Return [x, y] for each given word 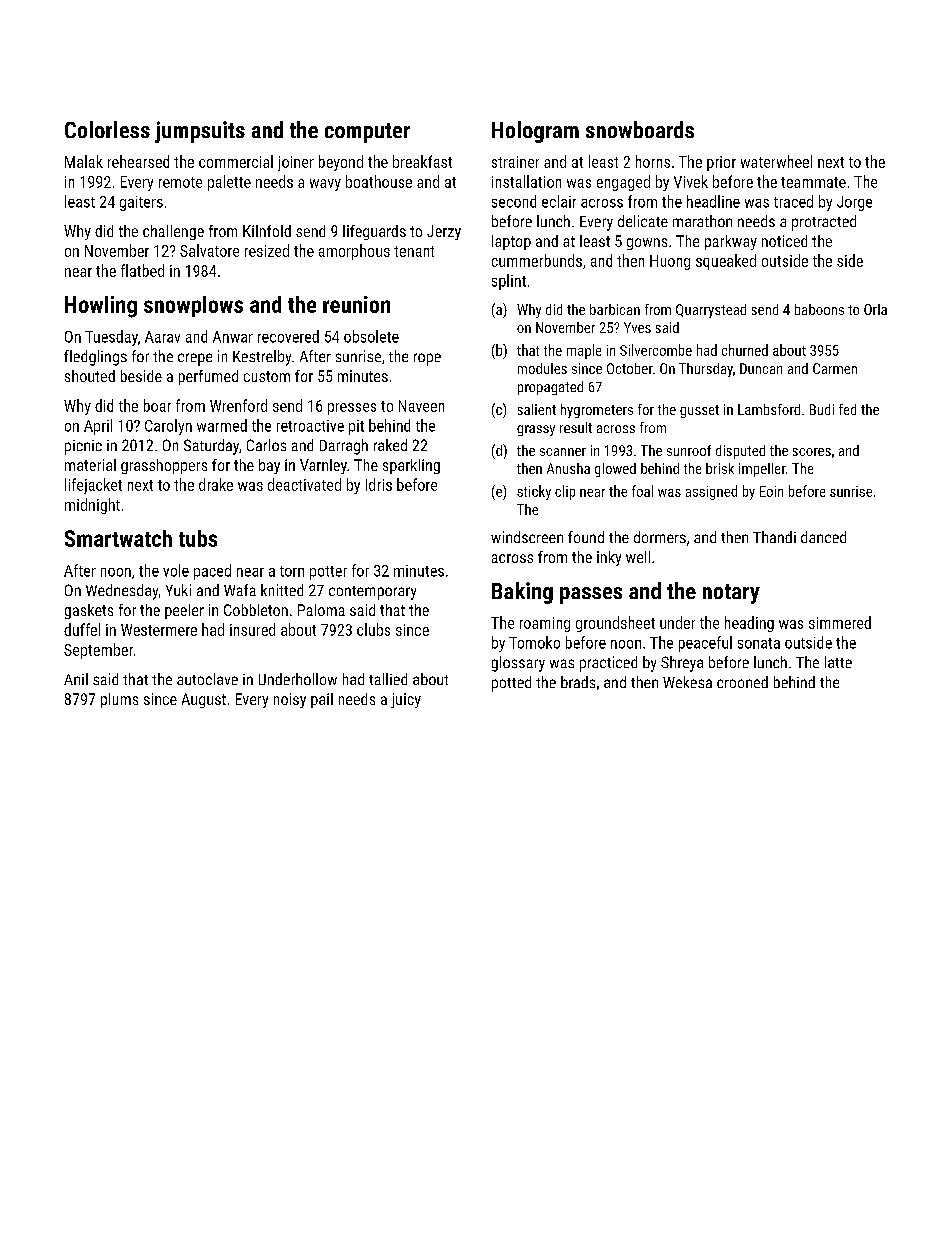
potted [511, 684]
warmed [222, 425]
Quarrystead [711, 311]
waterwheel [776, 161]
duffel [82, 629]
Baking [522, 593]
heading [749, 624]
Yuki [178, 590]
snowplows [193, 306]
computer [367, 133]
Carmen [835, 368]
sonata [759, 643]
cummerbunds [537, 260]
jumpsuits [200, 132]
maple [584, 351]
